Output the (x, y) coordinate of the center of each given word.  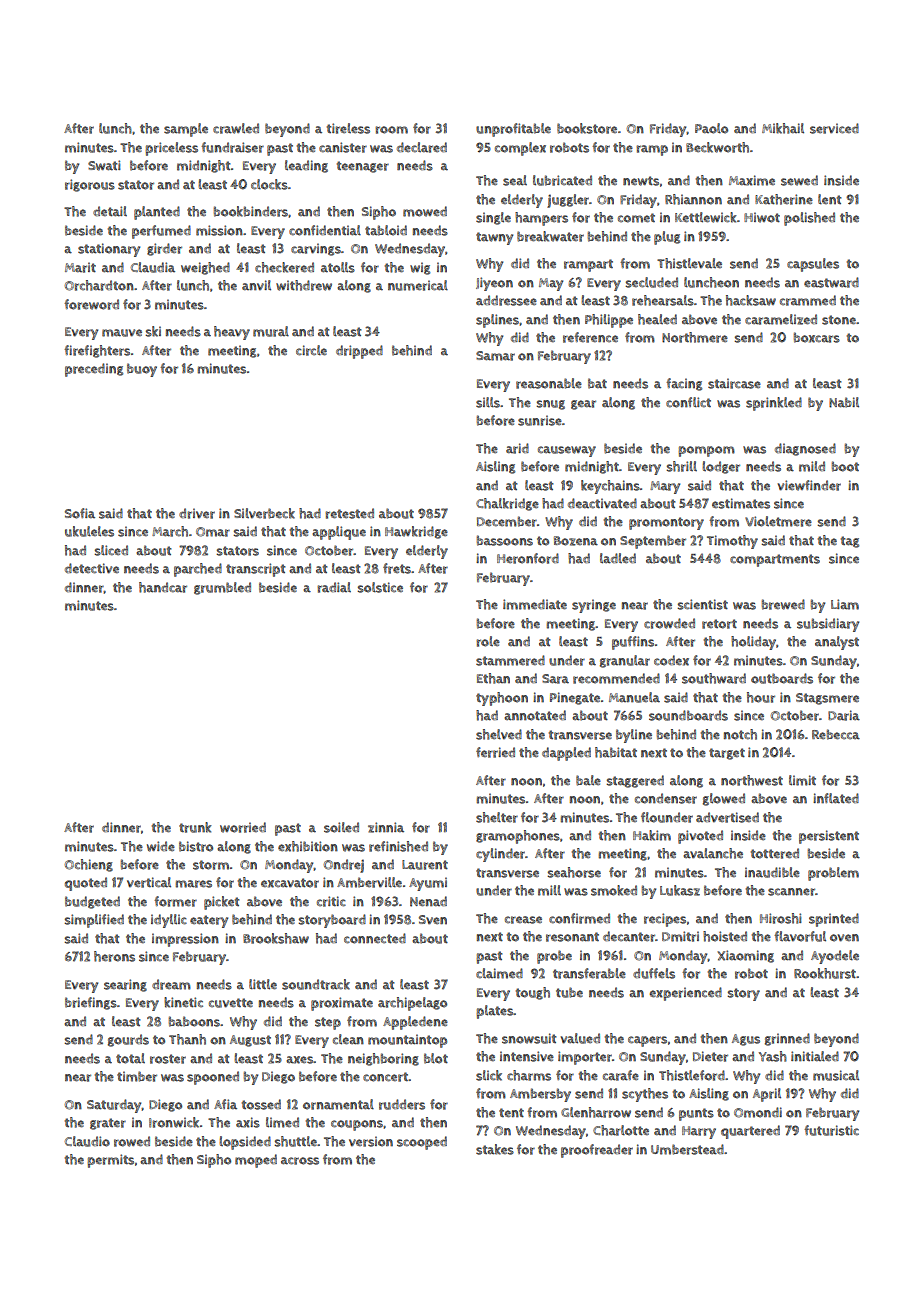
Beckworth (717, 147)
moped (256, 1161)
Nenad (428, 901)
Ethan (493, 678)
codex (671, 660)
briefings (91, 1003)
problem (833, 874)
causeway (567, 451)
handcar (163, 587)
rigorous (90, 185)
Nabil (844, 402)
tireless (348, 128)
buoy (142, 370)
